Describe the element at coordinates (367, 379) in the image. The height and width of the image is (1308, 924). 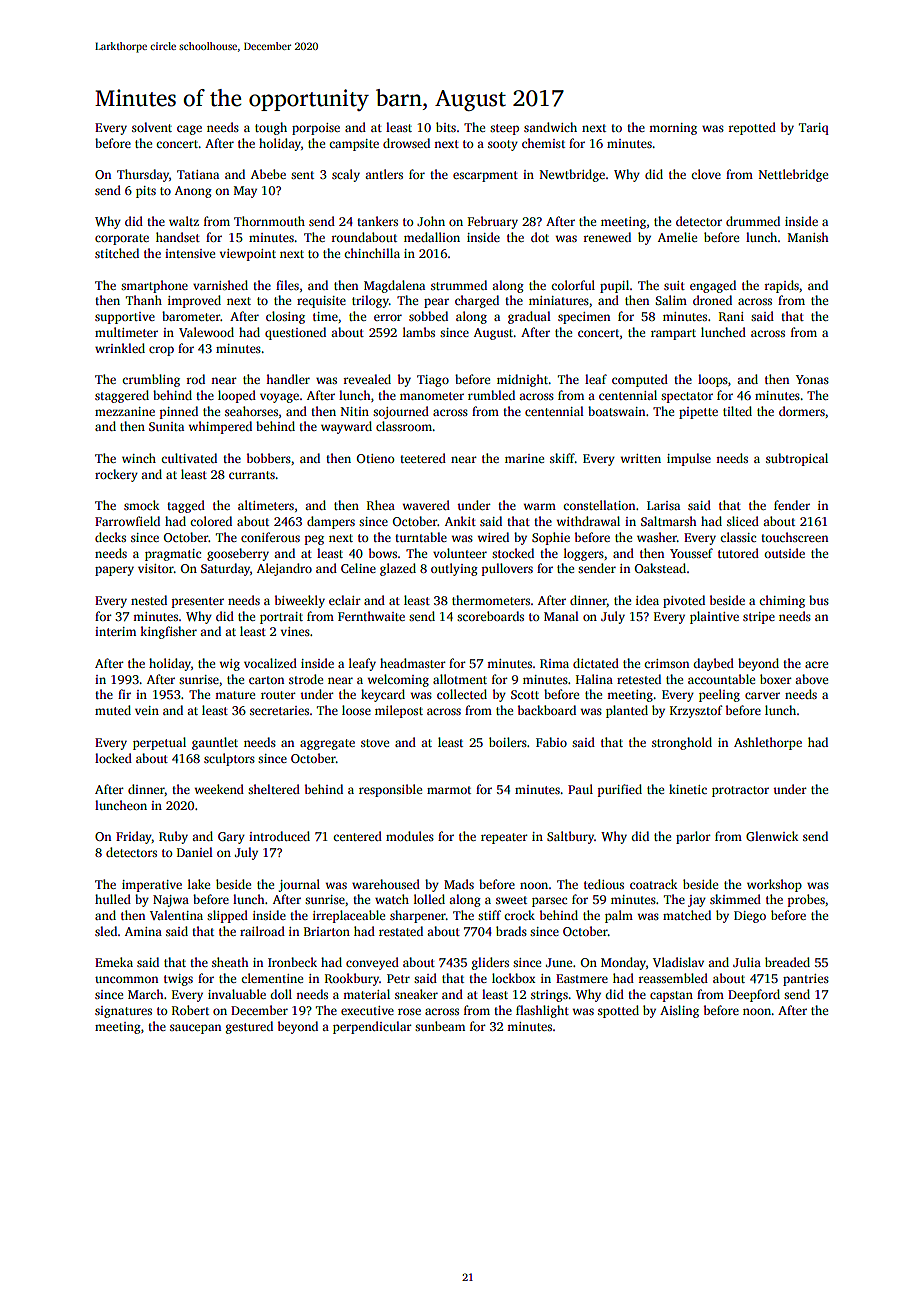
I see `revealed` at that location.
